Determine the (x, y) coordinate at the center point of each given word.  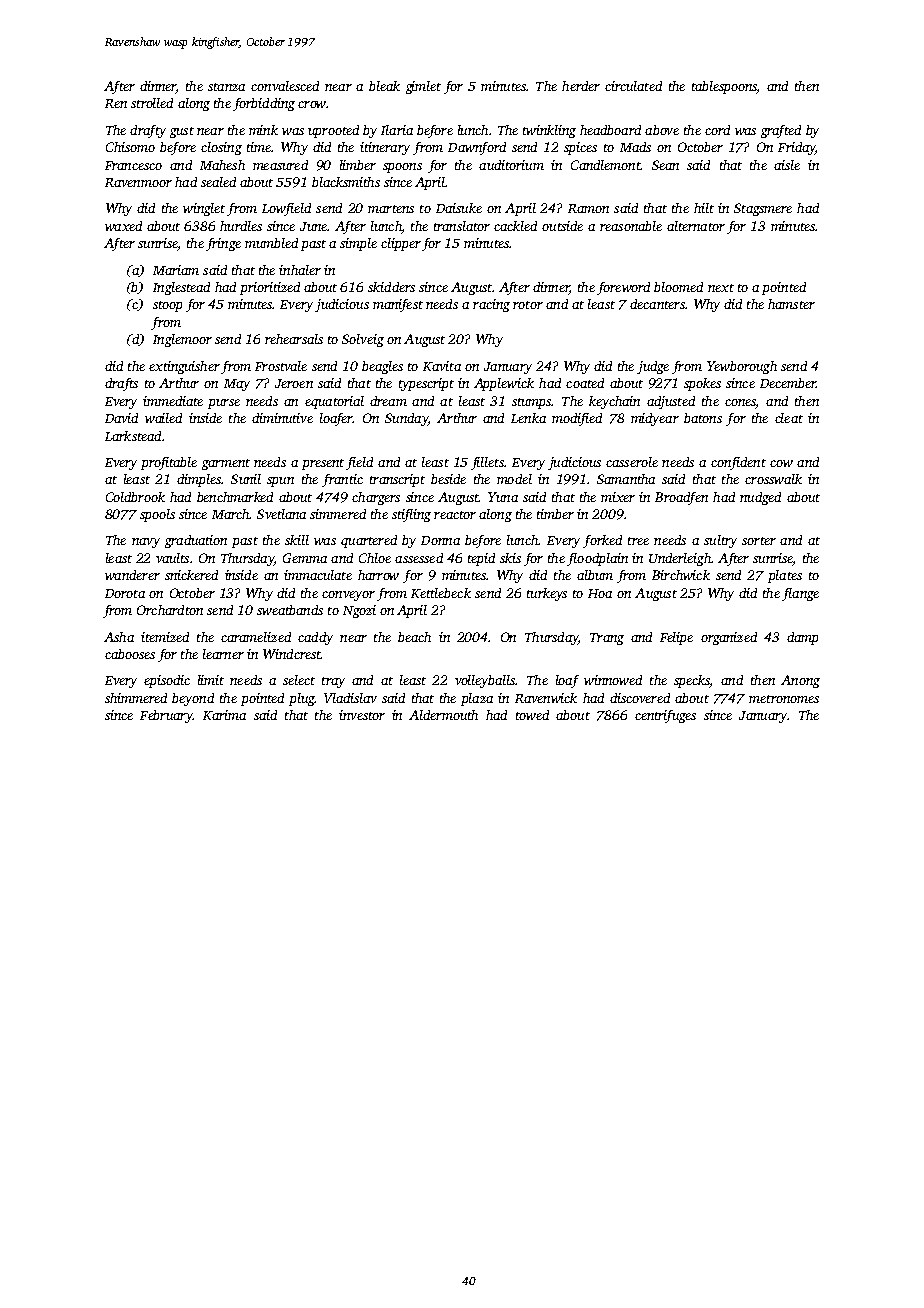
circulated (633, 86)
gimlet (423, 87)
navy (146, 543)
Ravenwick (546, 698)
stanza (226, 87)
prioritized (270, 288)
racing (491, 305)
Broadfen (681, 498)
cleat (789, 418)
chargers (376, 498)
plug (302, 699)
